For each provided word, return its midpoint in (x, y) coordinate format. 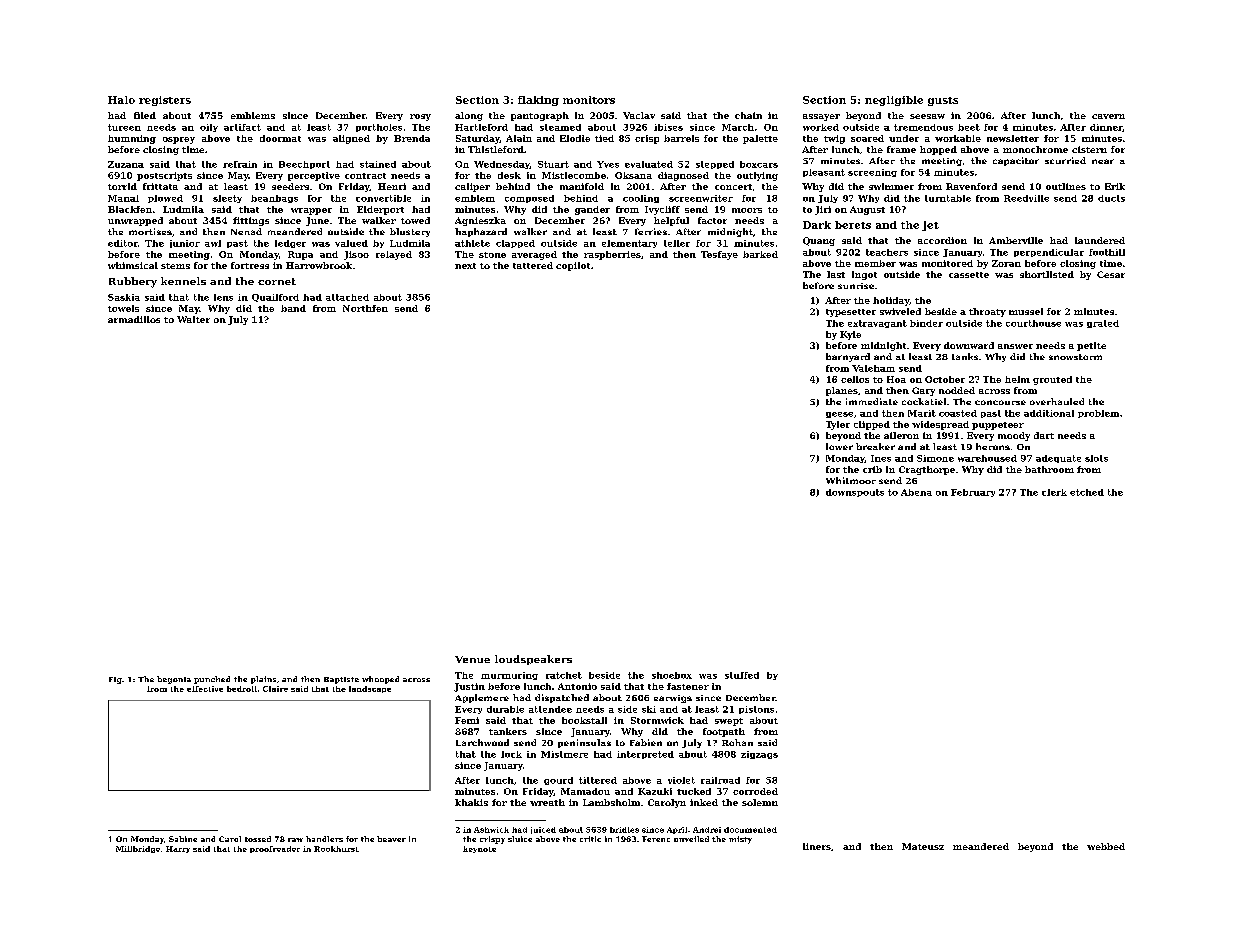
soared (867, 138)
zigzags (759, 755)
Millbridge (138, 849)
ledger (290, 244)
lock (511, 754)
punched (212, 680)
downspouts (855, 493)
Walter (193, 319)
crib (872, 469)
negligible (894, 101)
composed (529, 199)
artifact (242, 127)
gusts (943, 101)
